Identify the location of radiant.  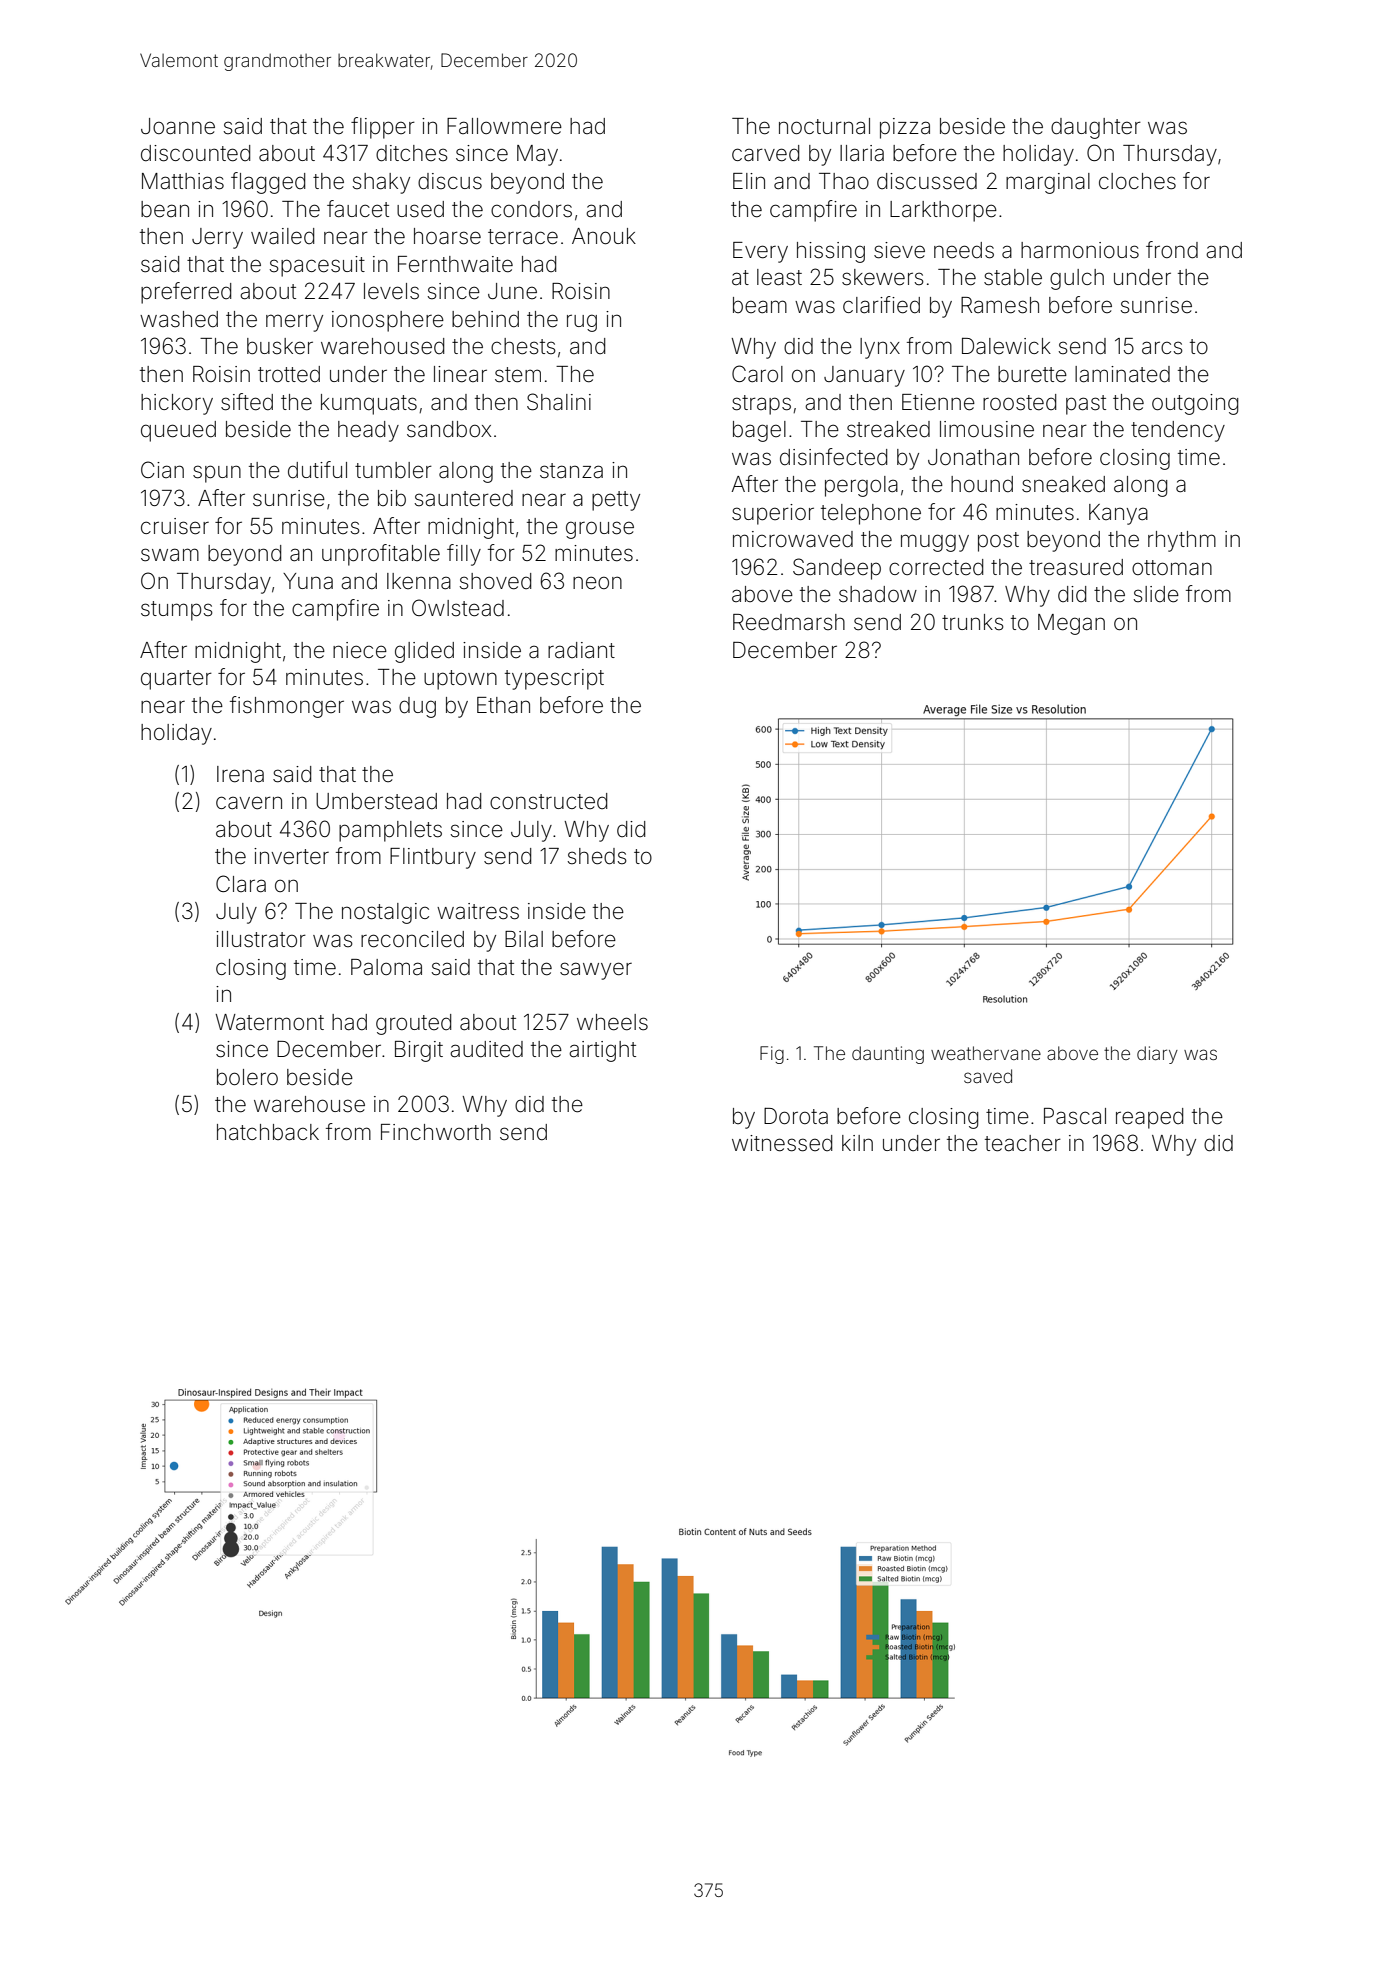
(581, 650).
